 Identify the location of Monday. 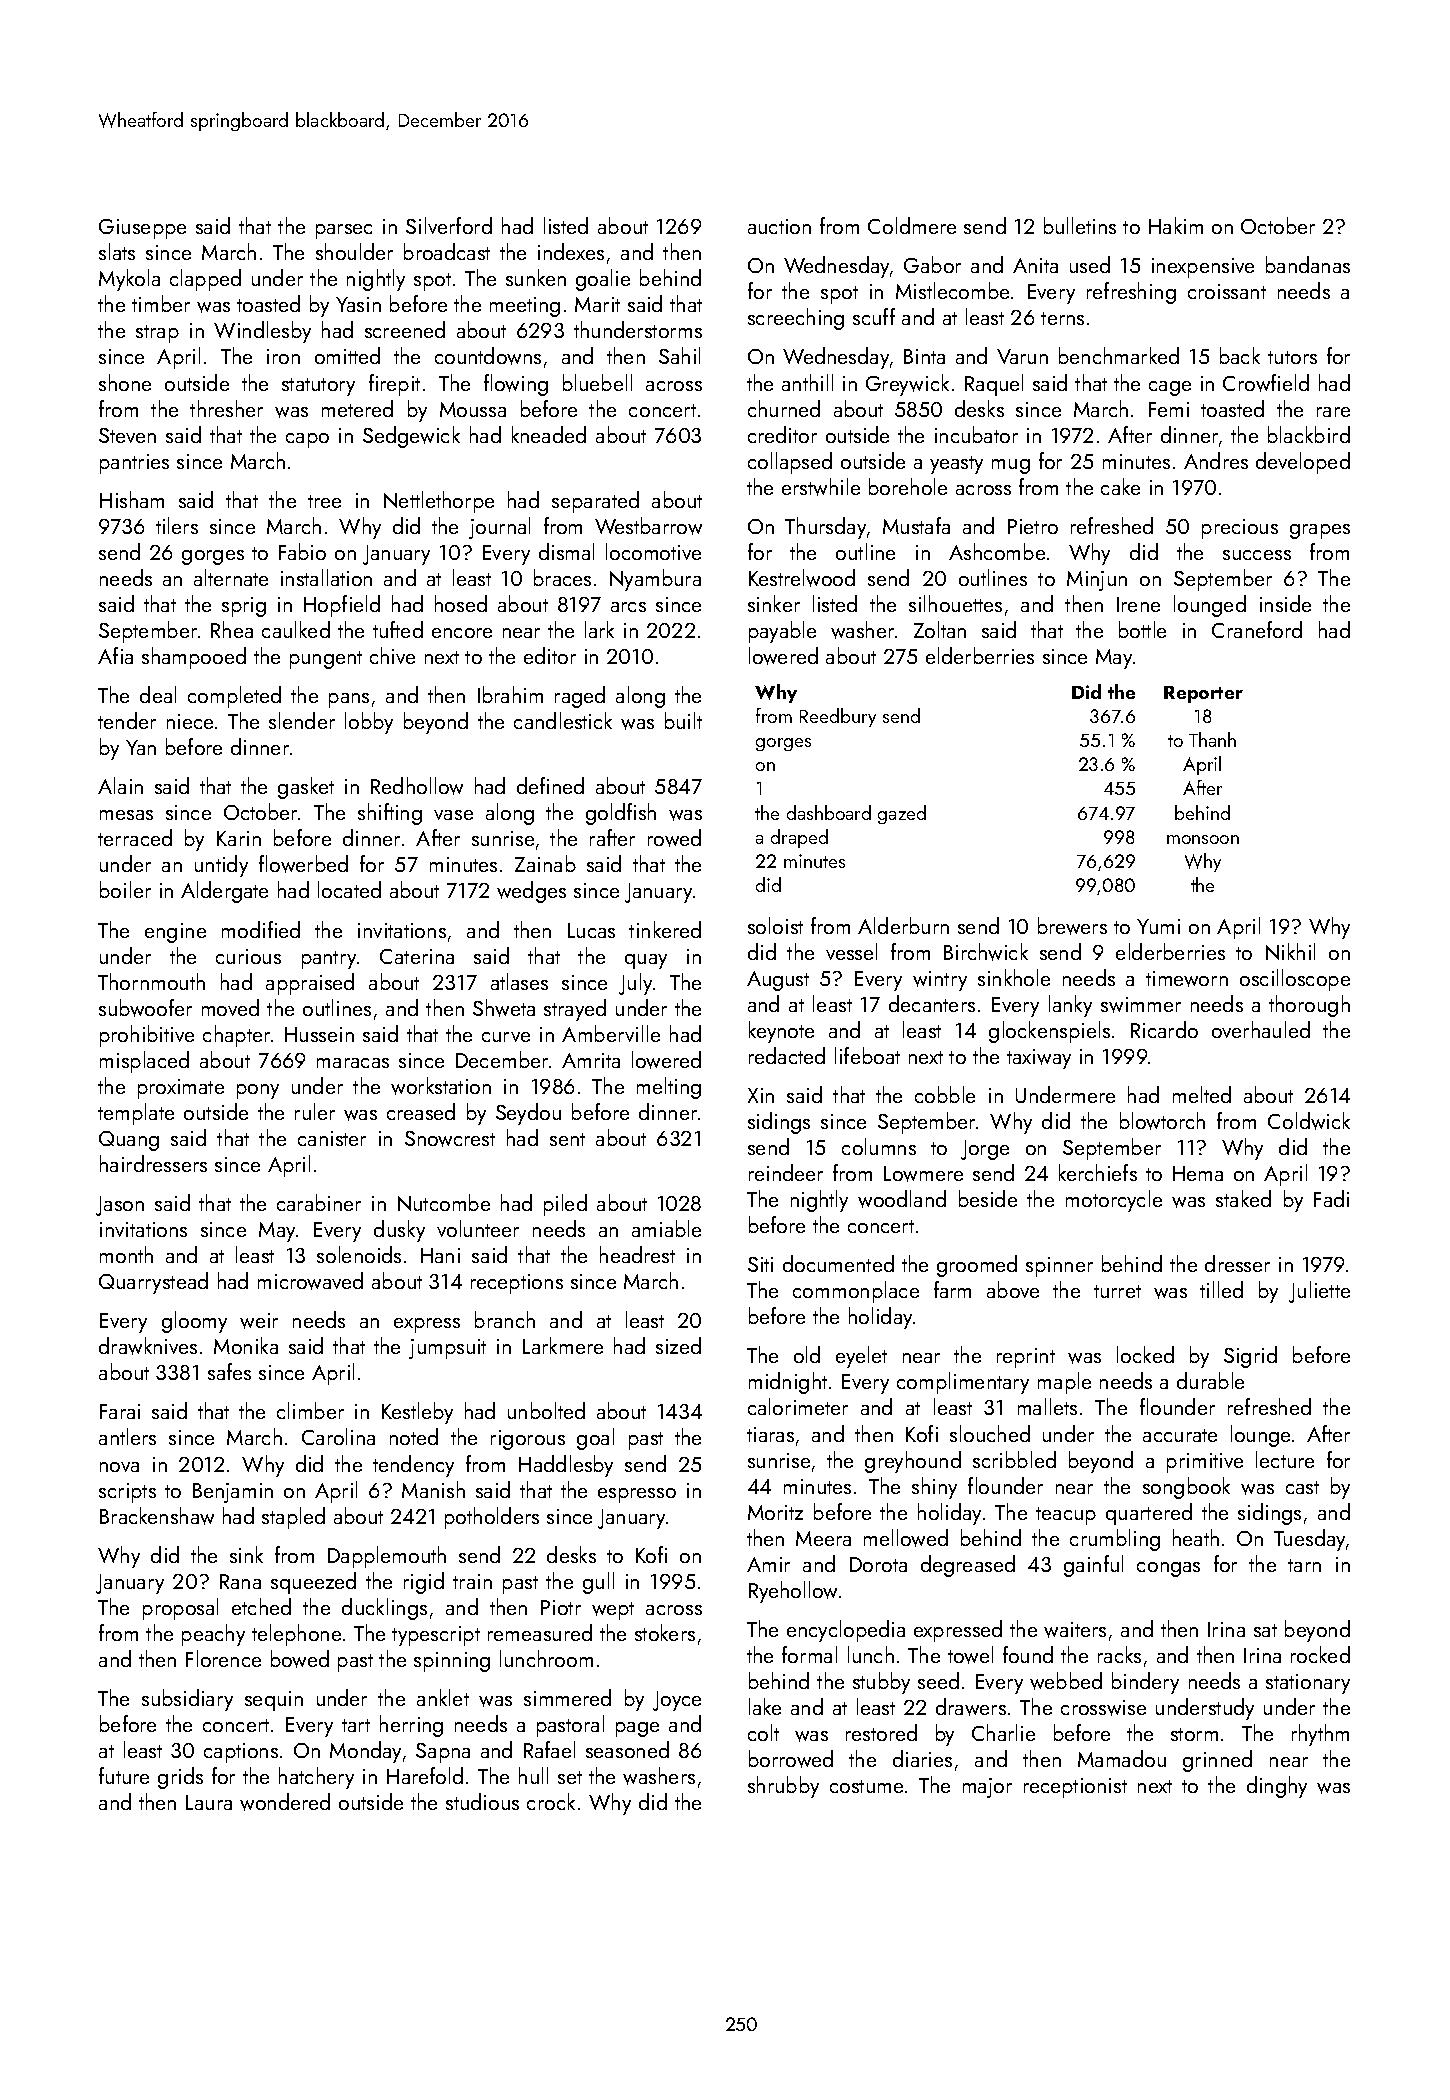
(365, 1752).
